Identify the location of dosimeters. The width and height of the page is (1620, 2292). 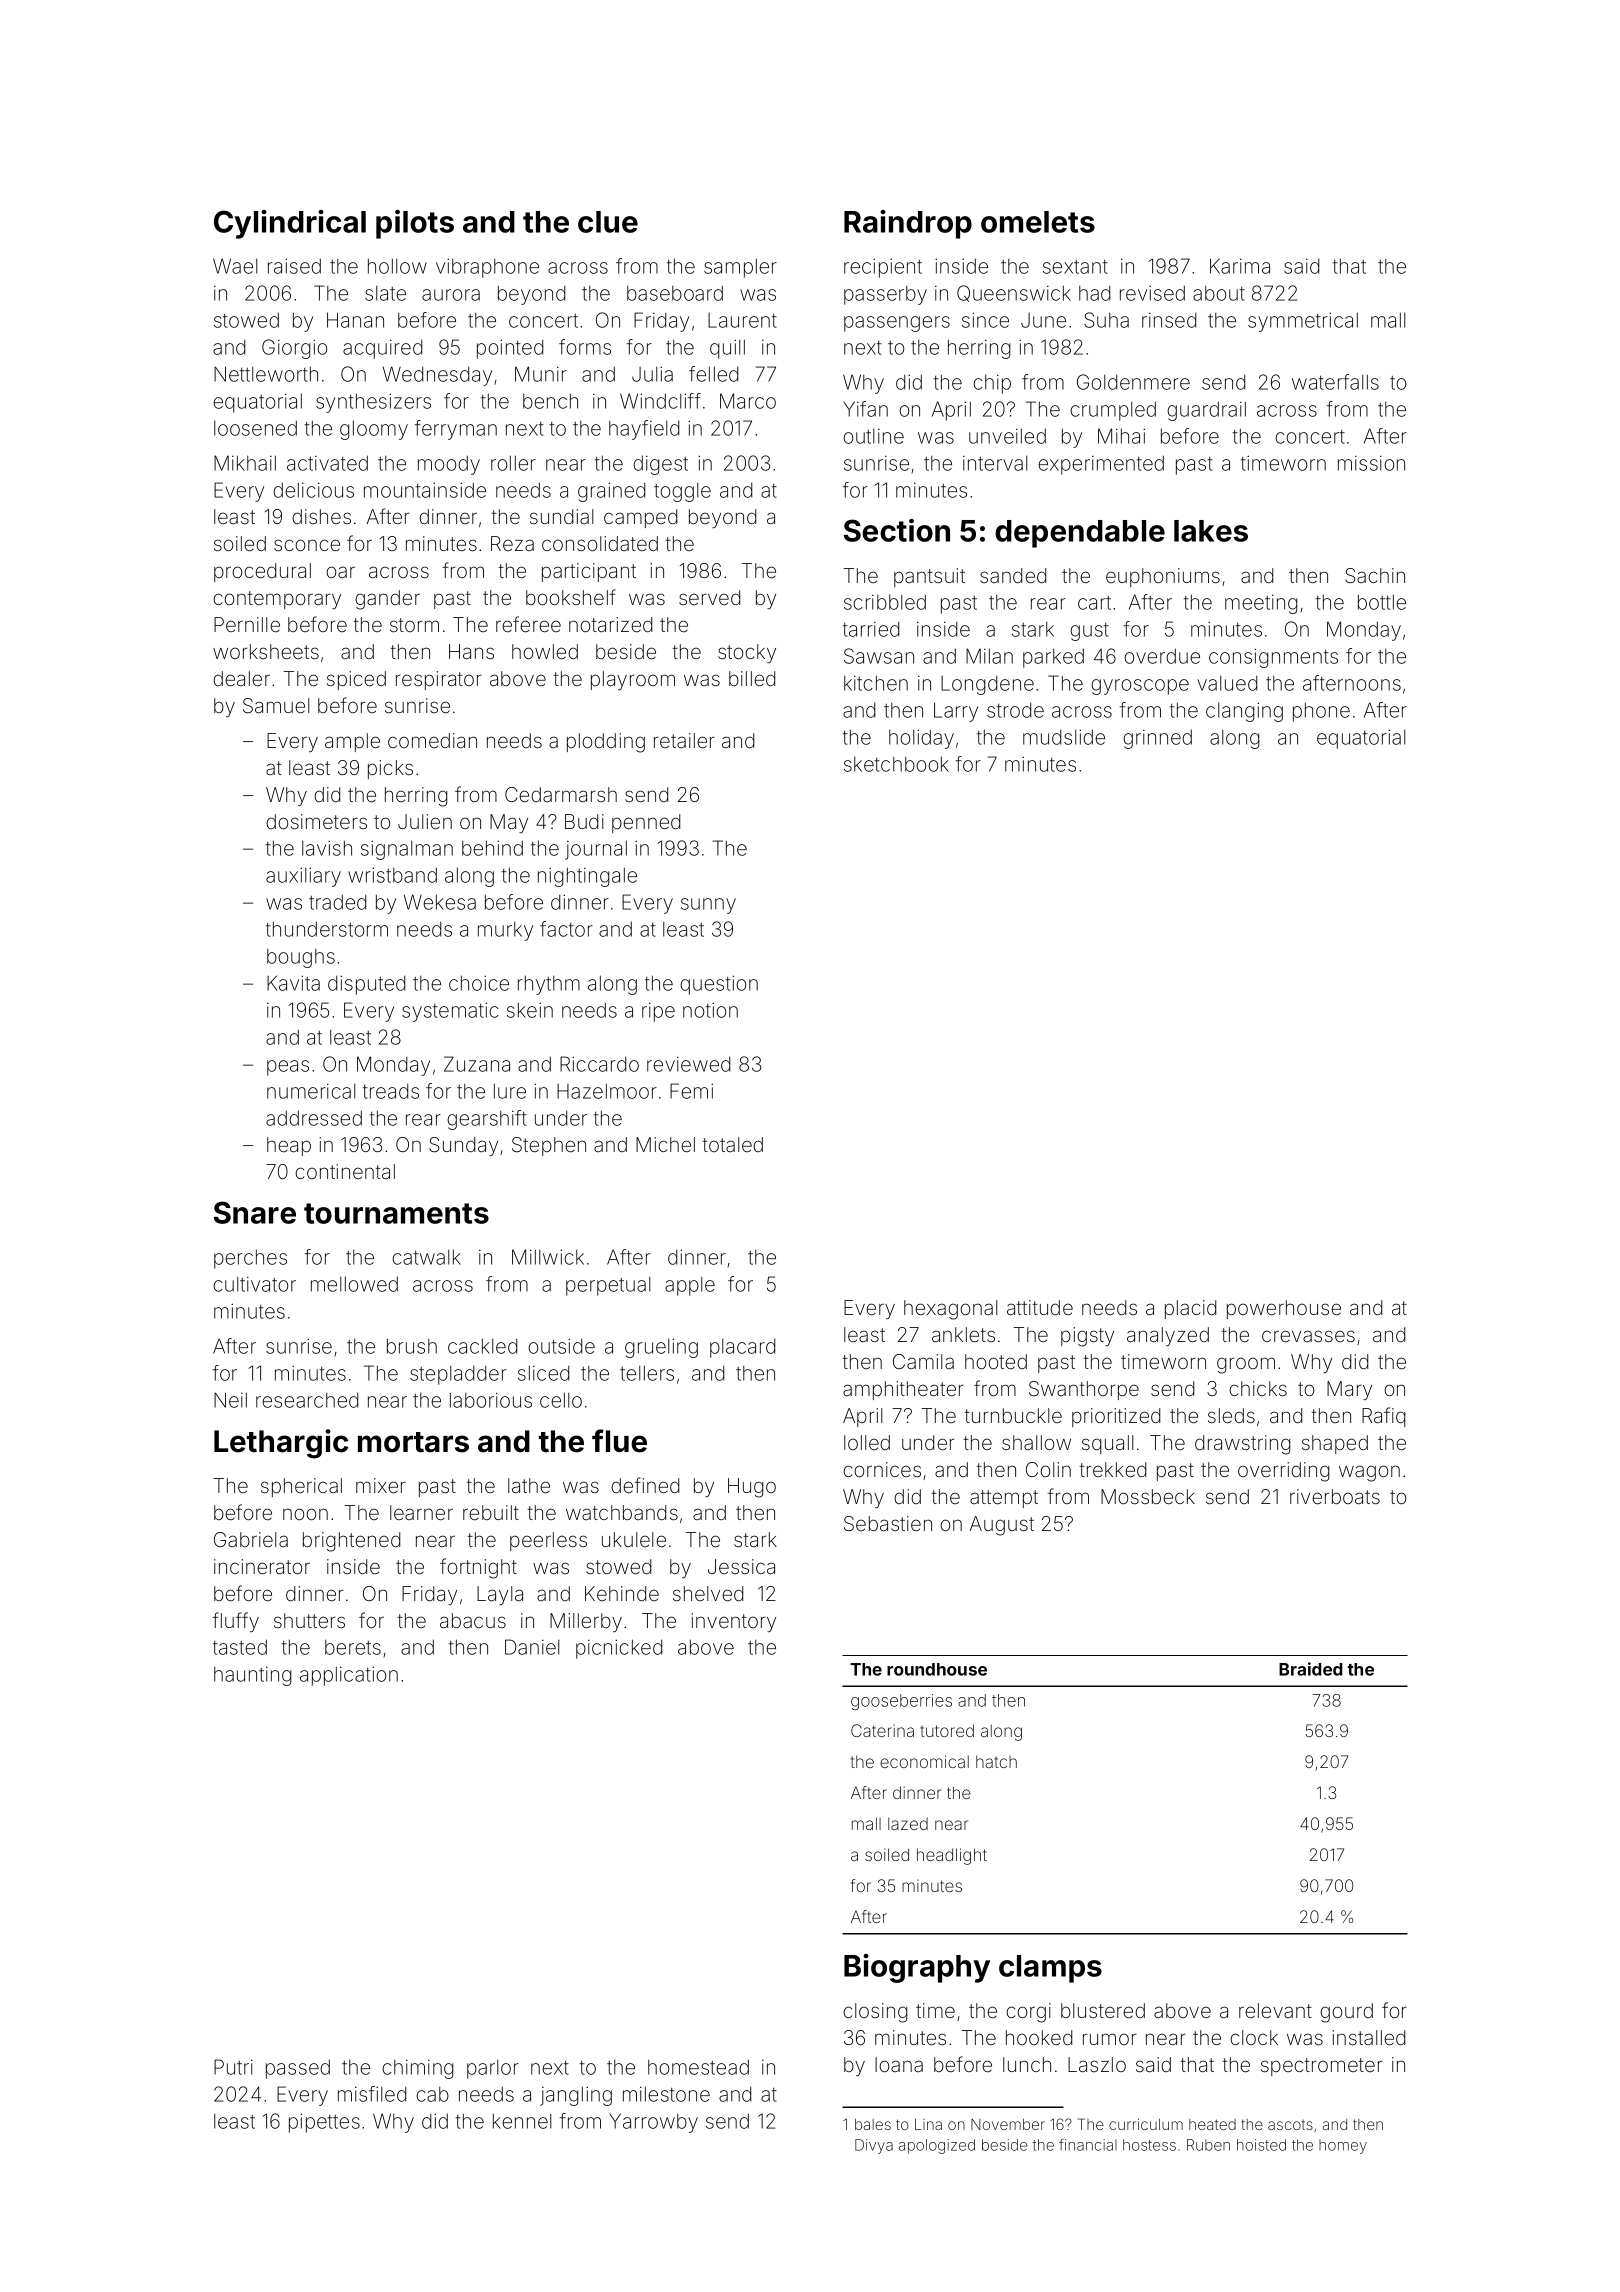
(316, 821).
